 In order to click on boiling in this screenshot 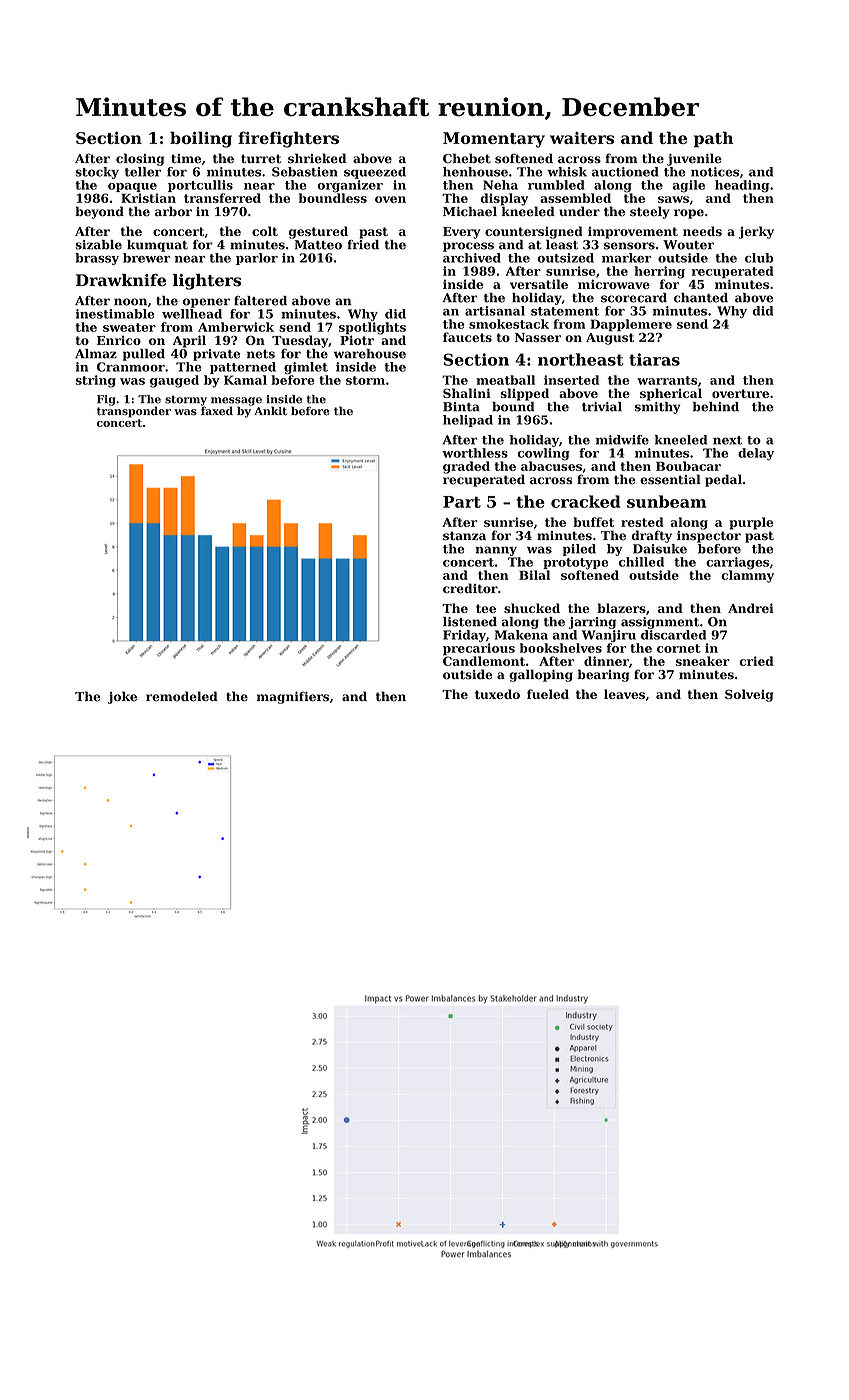, I will do `click(201, 139)`.
